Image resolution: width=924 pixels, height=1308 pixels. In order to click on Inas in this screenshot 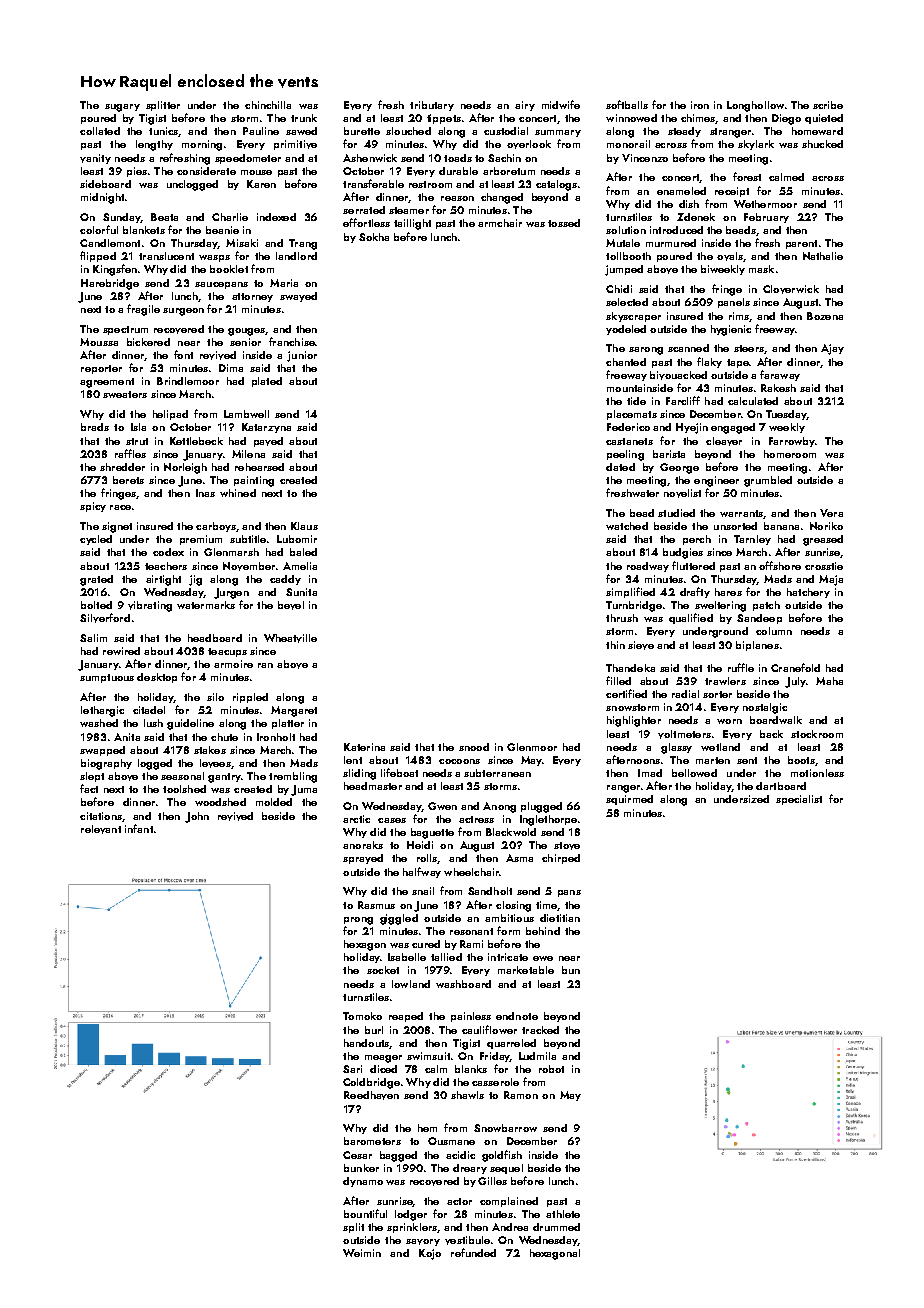, I will do `click(205, 493)`.
